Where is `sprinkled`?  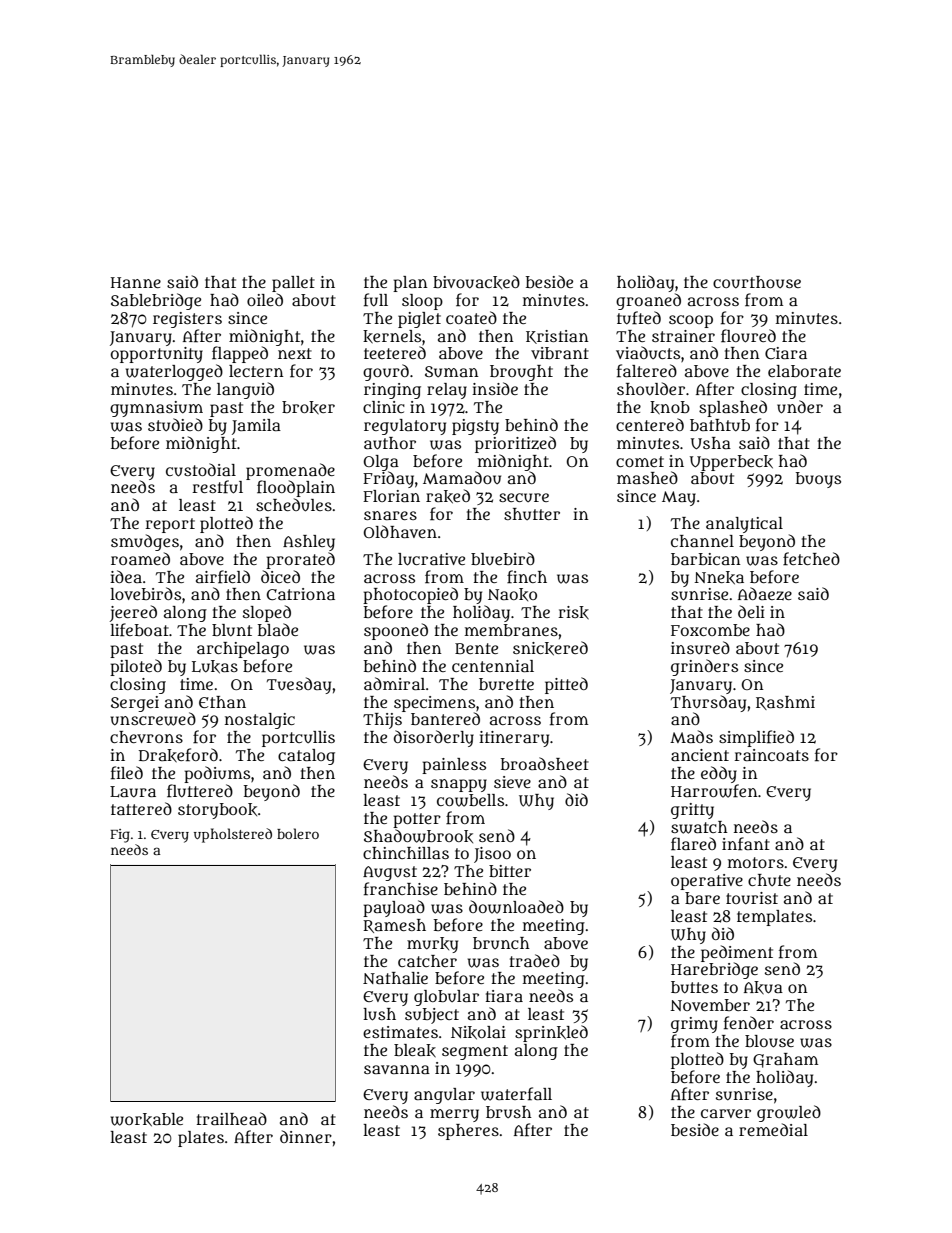 sprinkled is located at coordinates (551, 1033).
